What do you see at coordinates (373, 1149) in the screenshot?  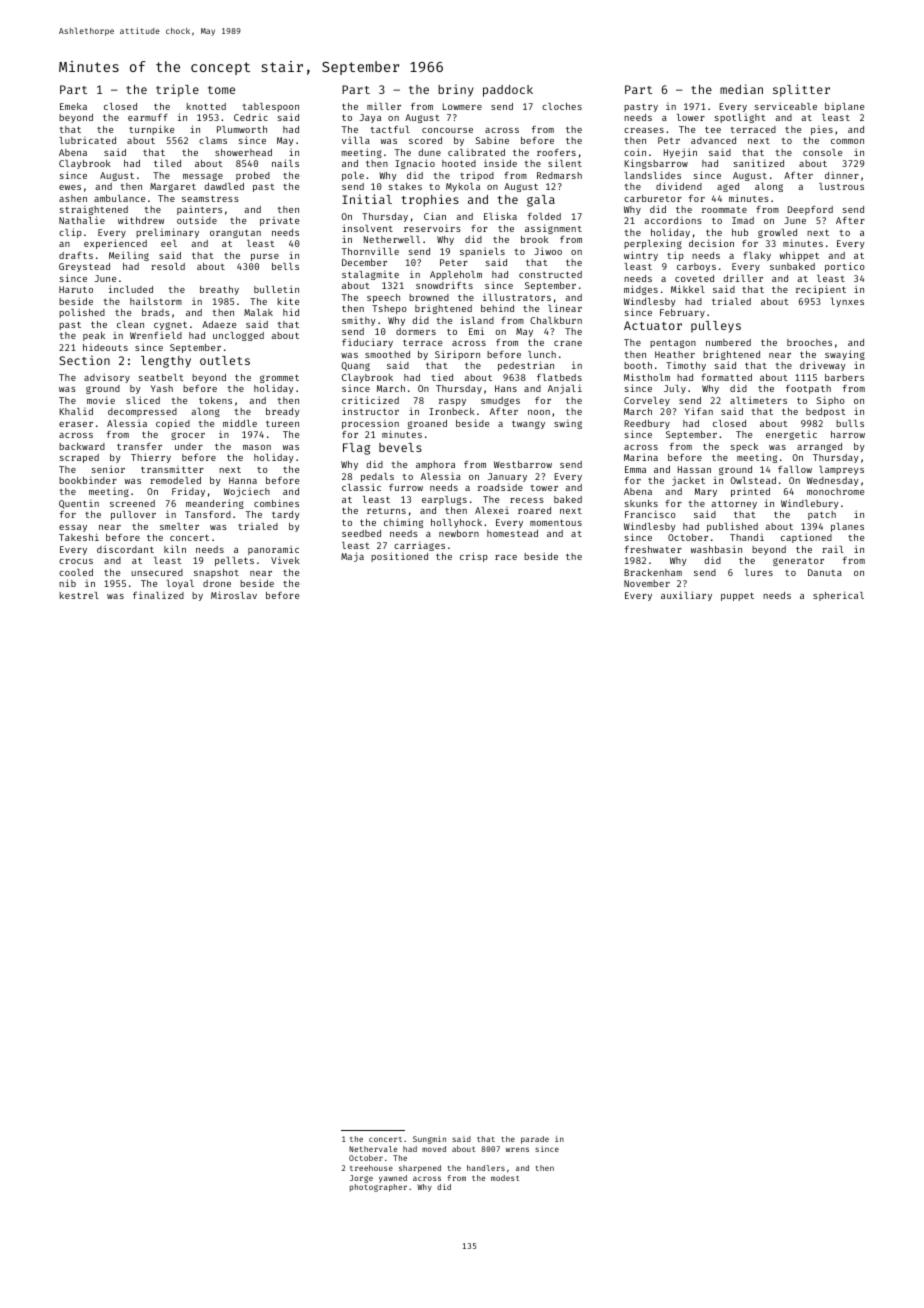 I see `Nethervale` at bounding box center [373, 1149].
